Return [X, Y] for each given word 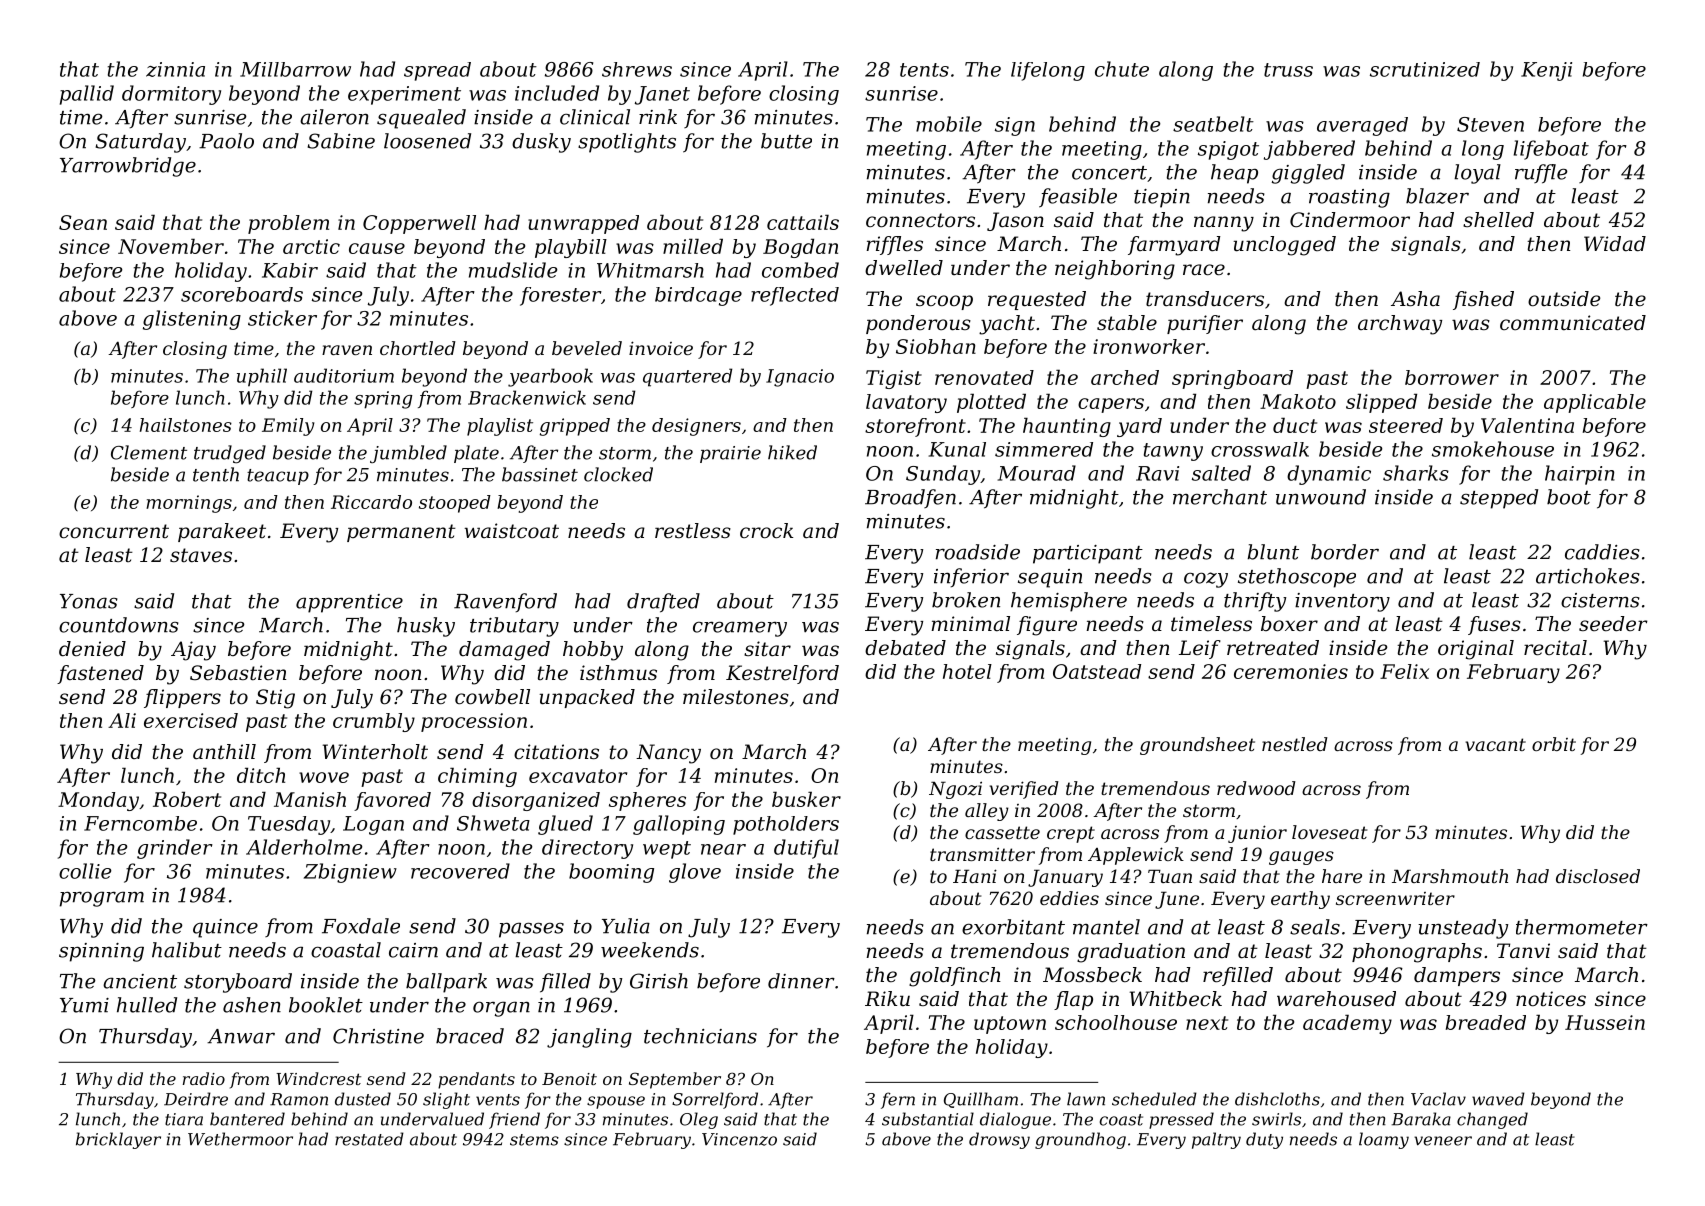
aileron [334, 117]
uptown [1010, 1025]
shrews [637, 69]
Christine [378, 1036]
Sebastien [238, 673]
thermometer [1582, 927]
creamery [740, 629]
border [1345, 552]
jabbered [1309, 150]
